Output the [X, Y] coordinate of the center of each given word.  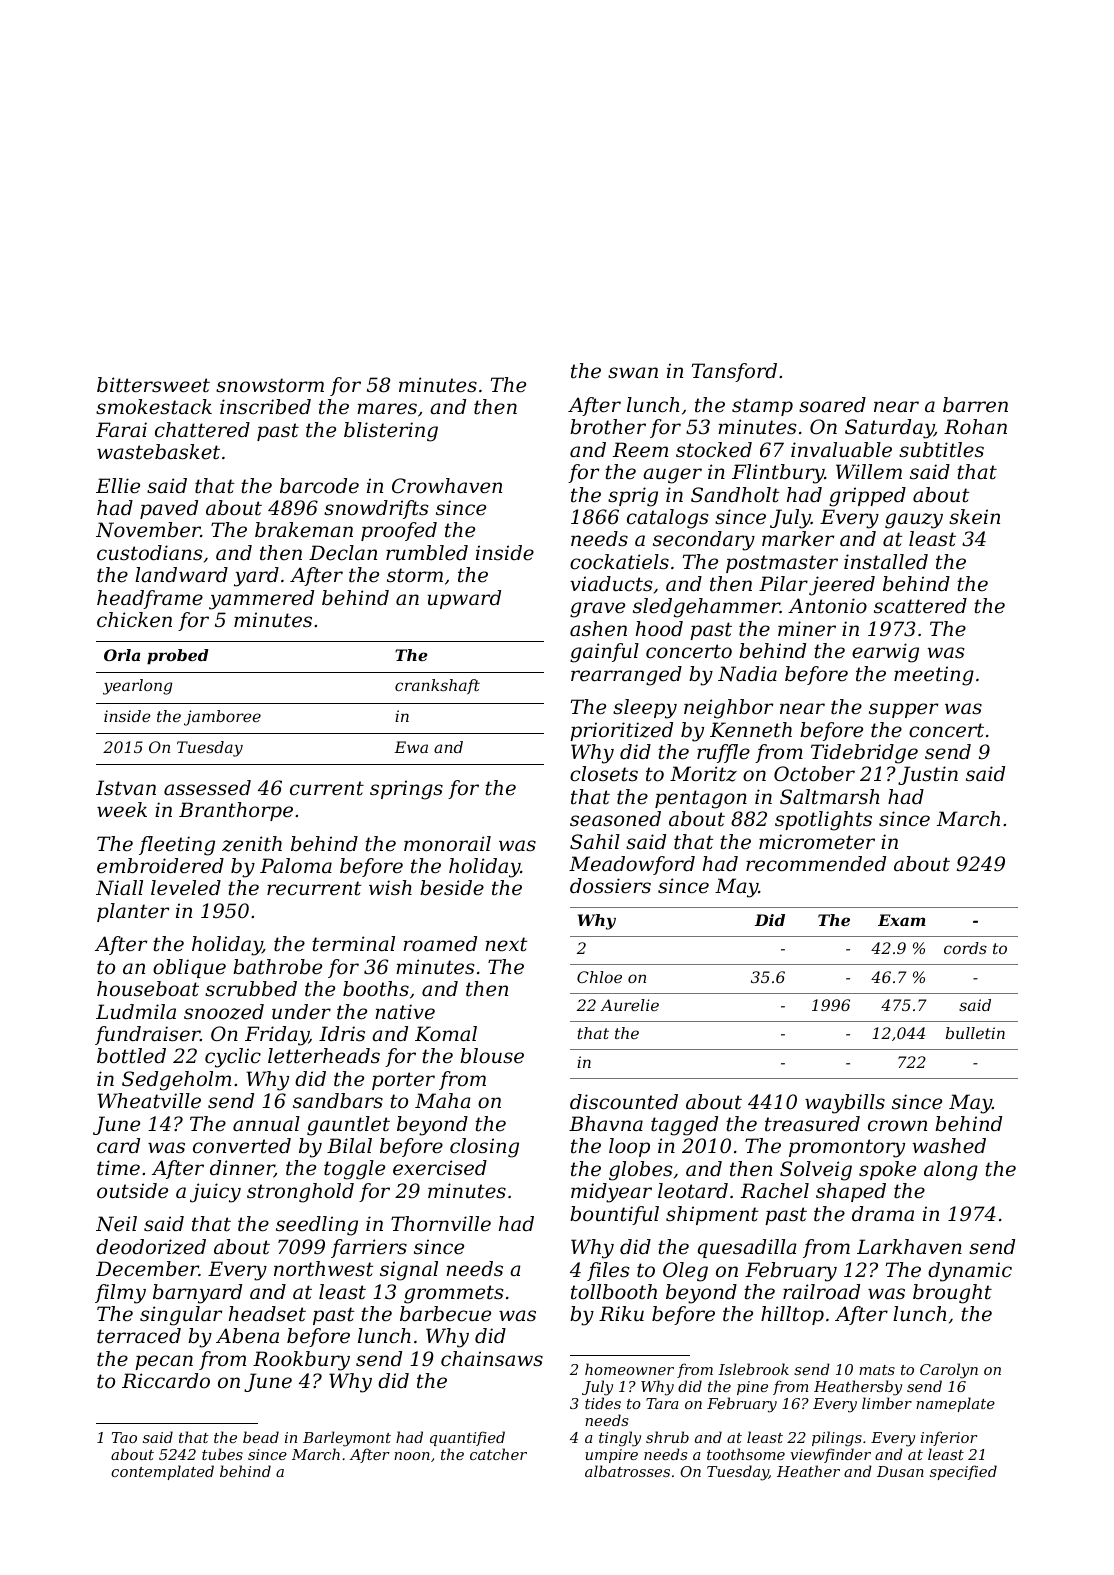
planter [133, 912]
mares [387, 409]
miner [807, 628]
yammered [261, 600]
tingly [620, 1439]
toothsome [746, 1454]
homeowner [629, 1369]
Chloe [599, 977]
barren [975, 405]
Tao [124, 1437]
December [147, 1269]
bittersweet [153, 385]
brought [952, 1294]
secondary [704, 541]
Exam [902, 920]
